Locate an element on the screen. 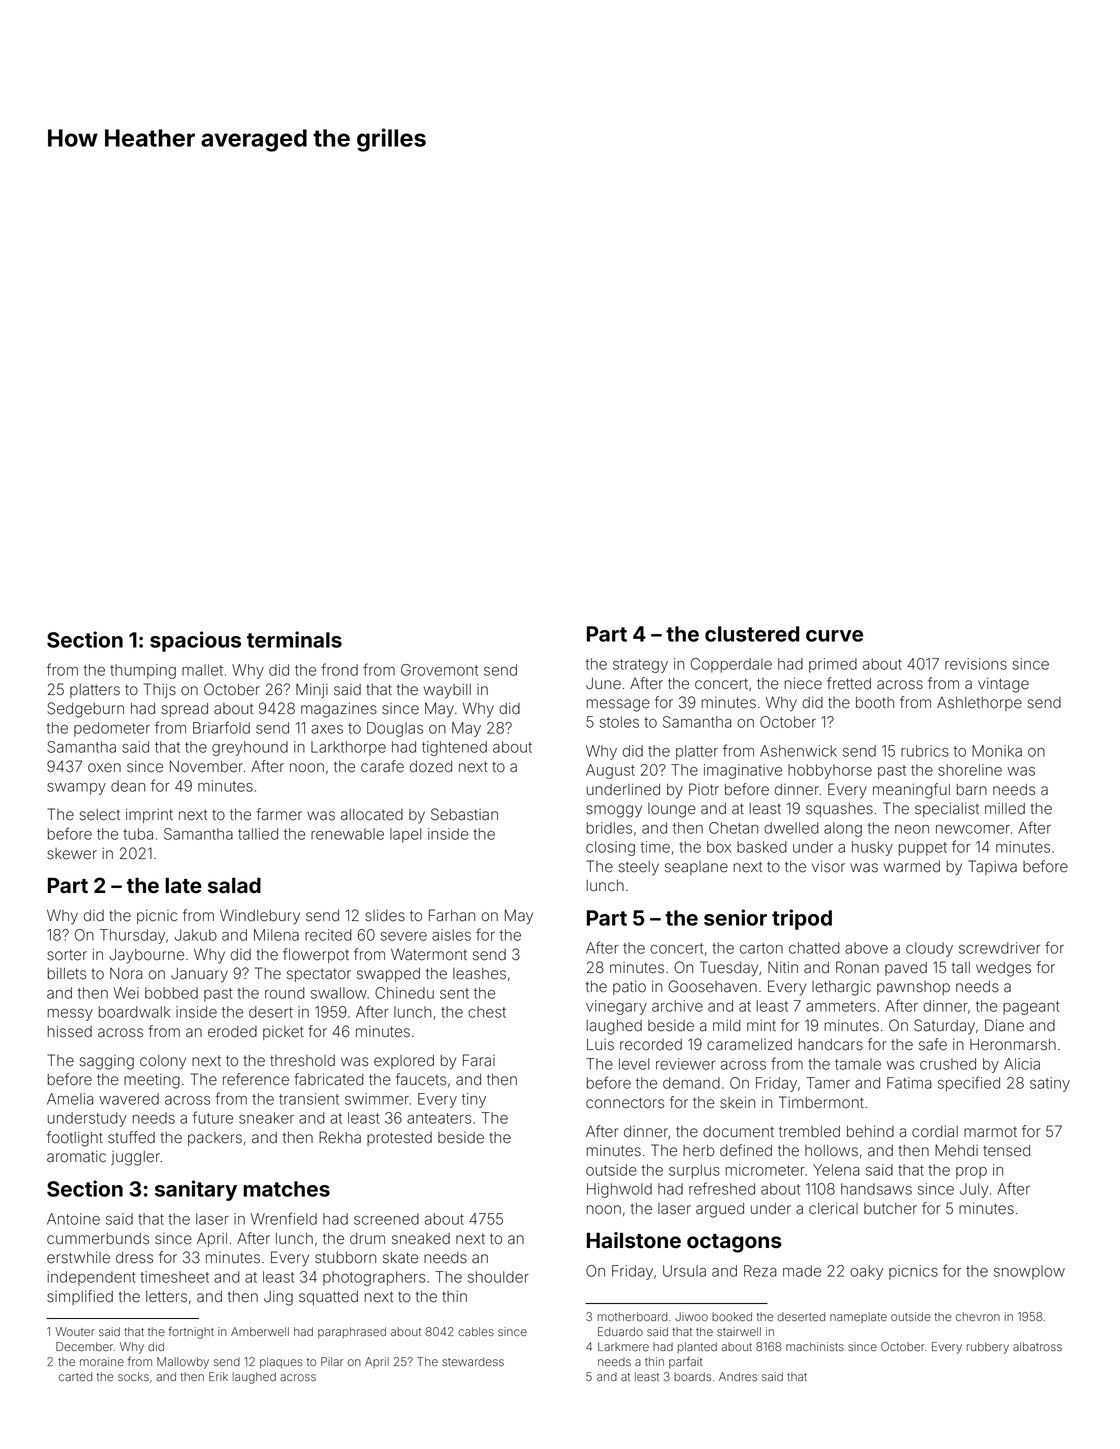  Mallowby is located at coordinates (183, 1363).
